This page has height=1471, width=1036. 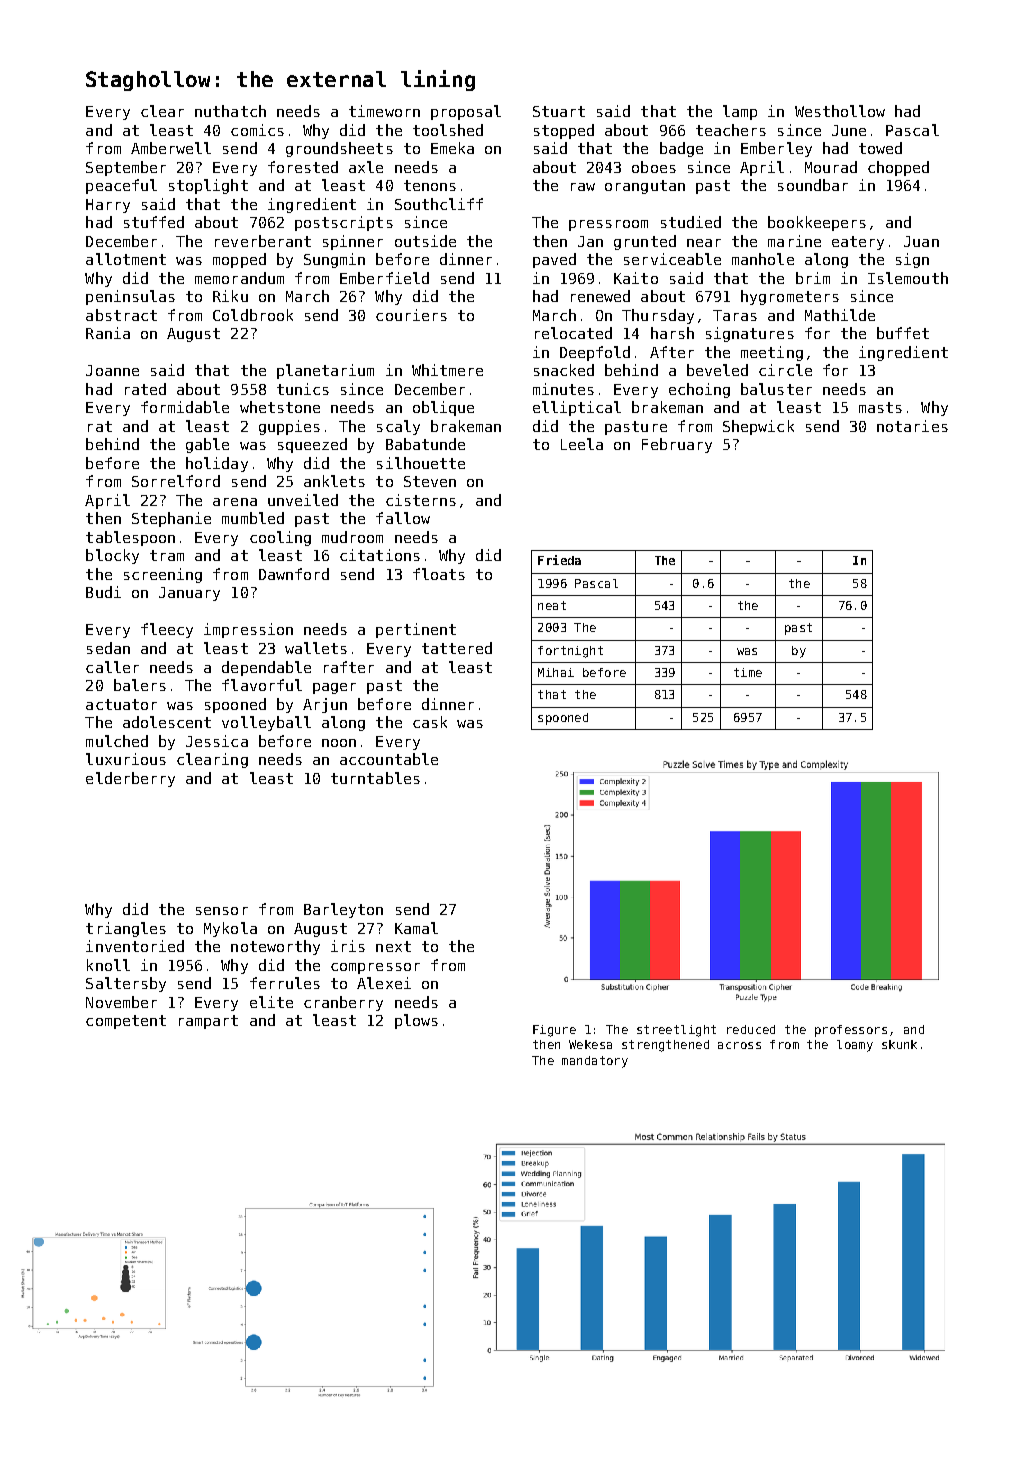 What do you see at coordinates (262, 685) in the page?
I see `flavorful` at bounding box center [262, 685].
